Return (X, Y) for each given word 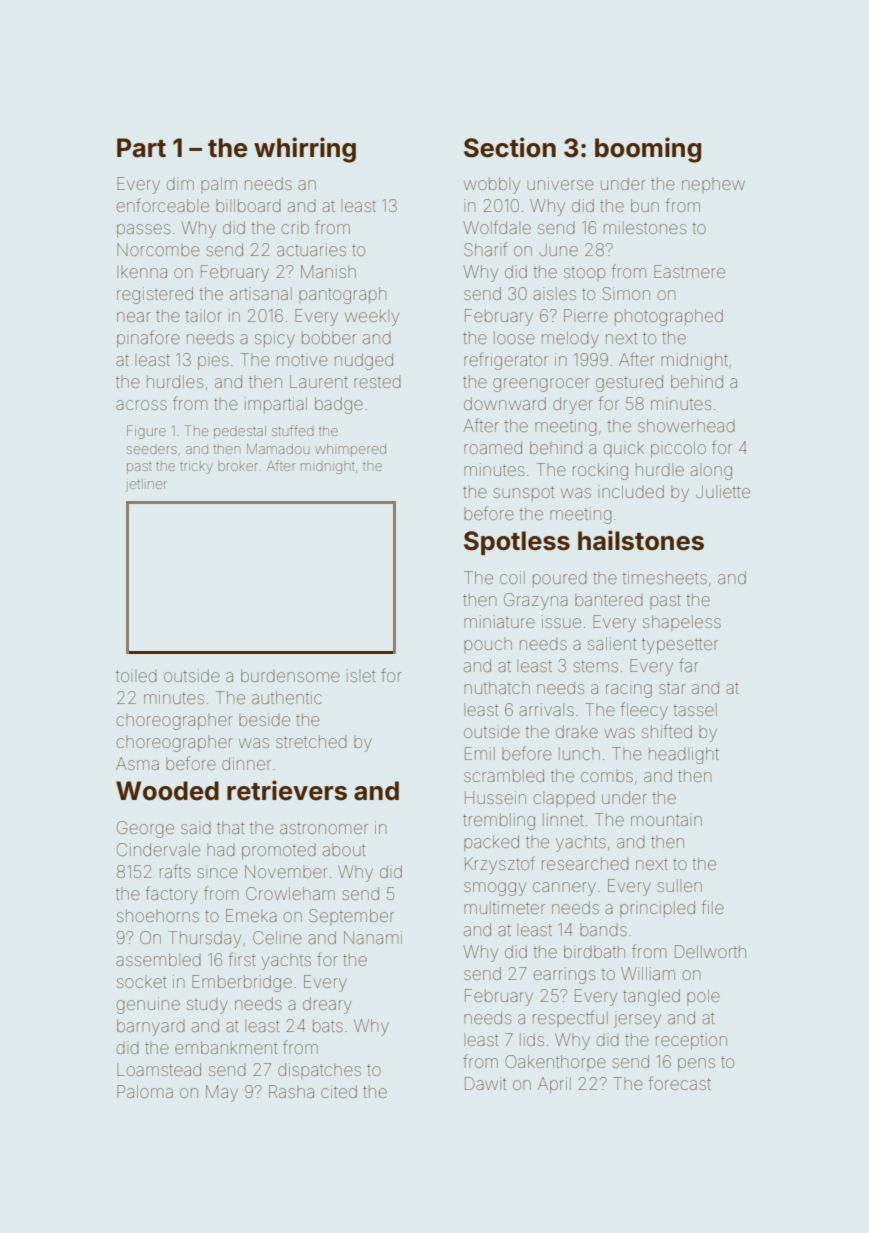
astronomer (324, 828)
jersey (637, 1019)
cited (339, 1091)
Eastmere (689, 271)
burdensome (290, 675)
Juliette (723, 491)
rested (377, 383)
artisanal (261, 293)
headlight (684, 755)
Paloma (145, 1091)
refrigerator (506, 361)
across (141, 405)
